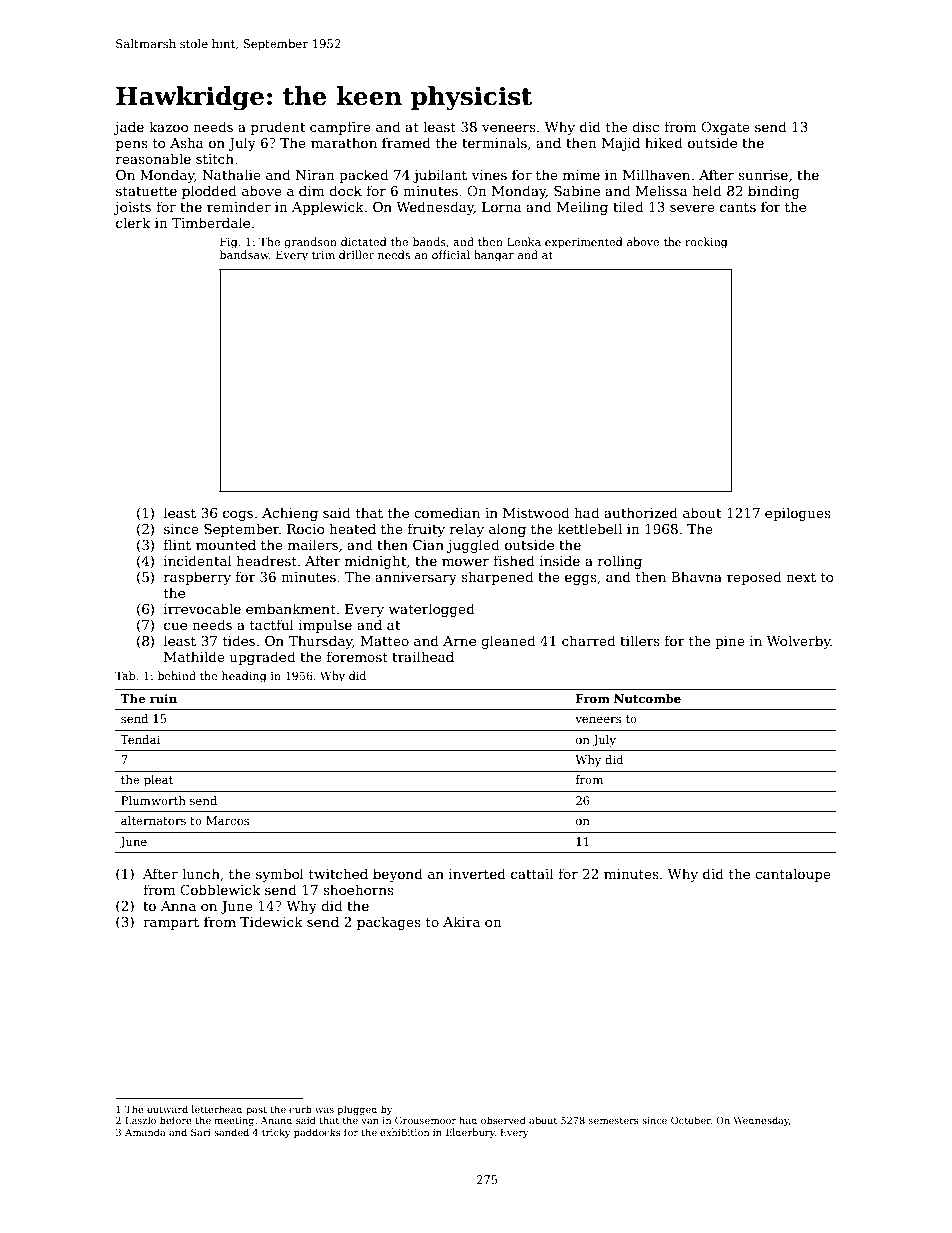 Image resolution: width=952 pixels, height=1233 pixels. Describe the element at coordinates (725, 128) in the image. I see `Oxgate` at that location.
